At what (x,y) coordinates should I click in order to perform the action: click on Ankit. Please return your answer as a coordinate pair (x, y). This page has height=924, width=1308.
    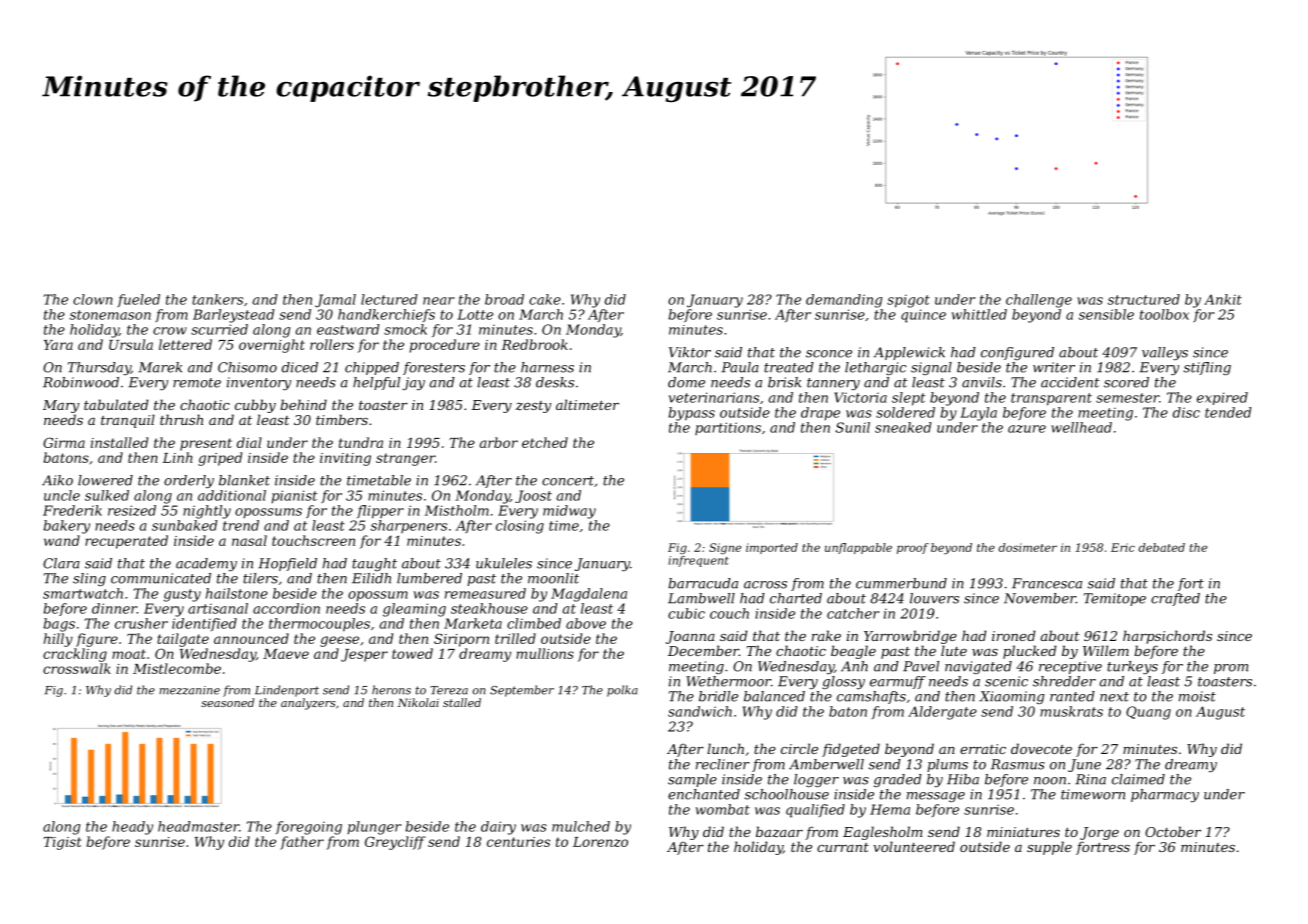
    Looking at the image, I should click on (1223, 299).
